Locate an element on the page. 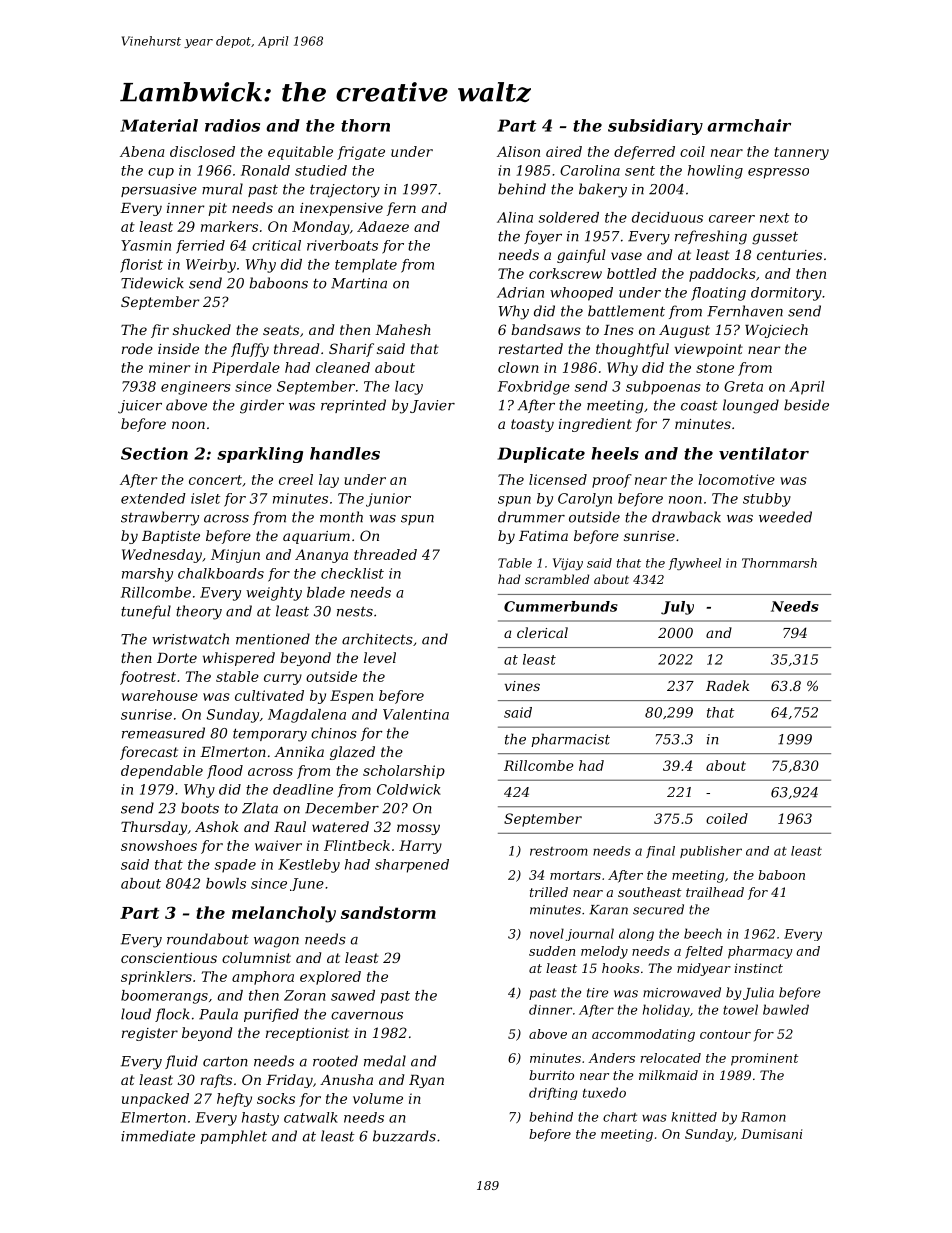 This image has width=952, height=1233. creel is located at coordinates (296, 479).
